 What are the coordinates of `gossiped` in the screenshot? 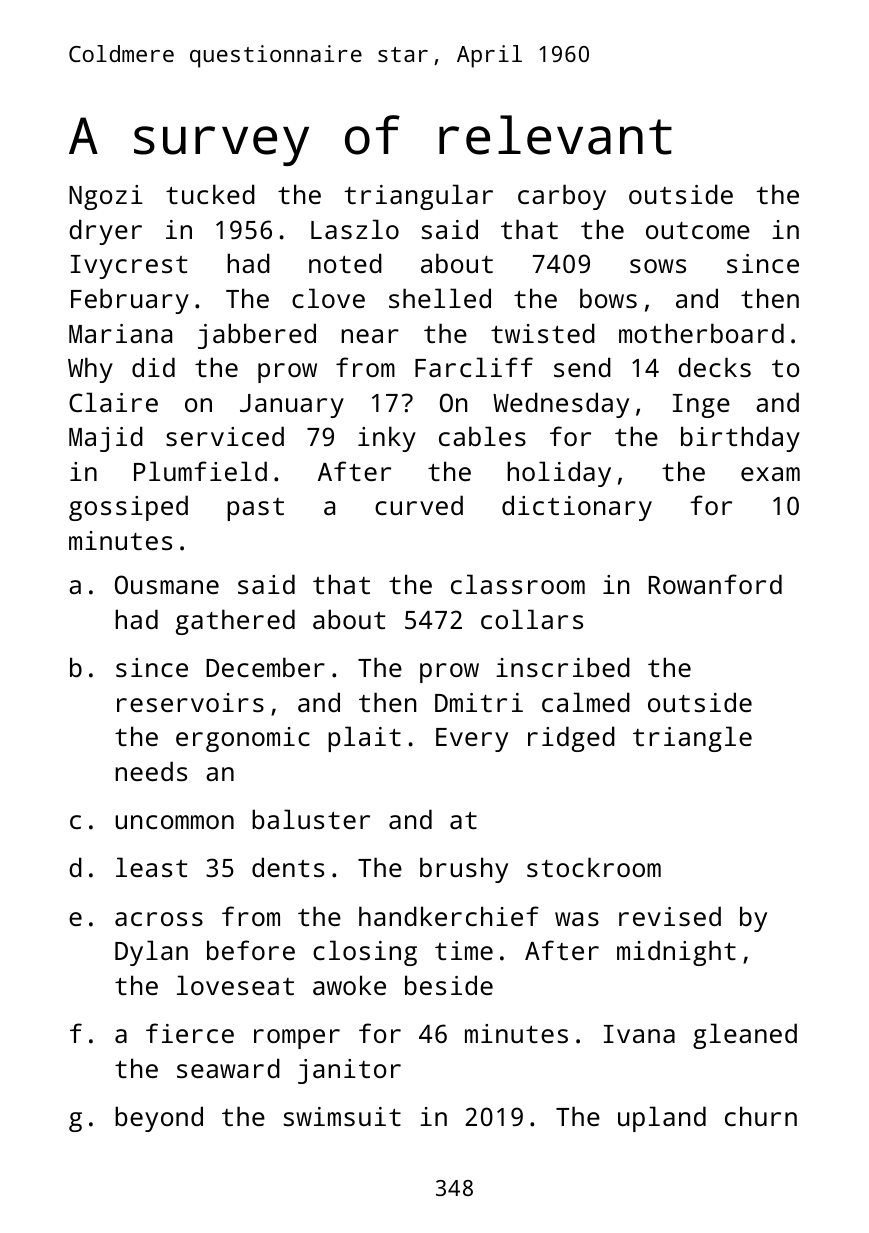 It's located at (128, 508).
